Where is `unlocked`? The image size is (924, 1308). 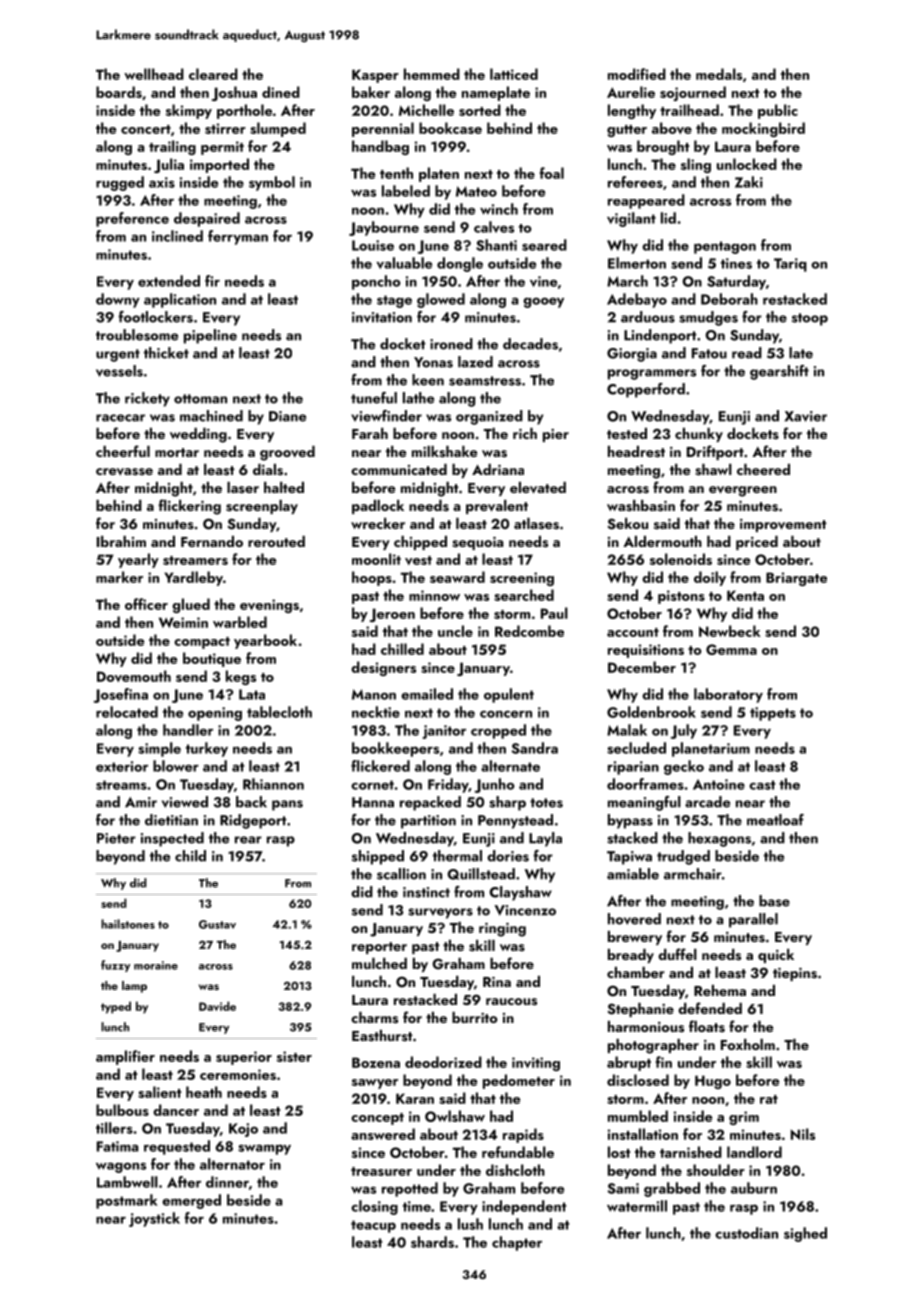
unlocked is located at coordinates (747, 164).
